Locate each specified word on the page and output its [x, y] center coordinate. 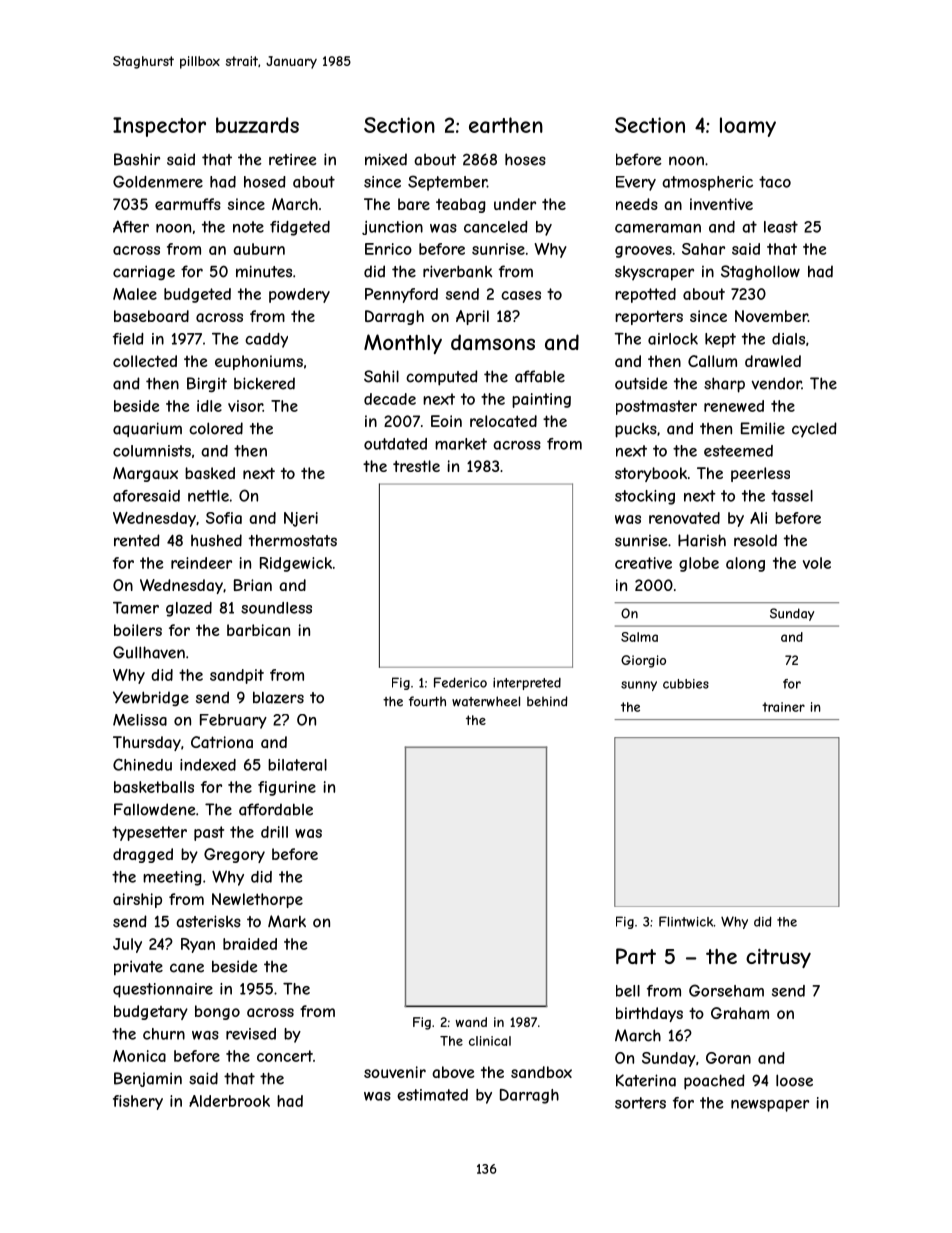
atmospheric [707, 183]
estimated [432, 1095]
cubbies [686, 684]
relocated [503, 421]
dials [788, 339]
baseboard [151, 316]
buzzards [257, 125]
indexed [208, 765]
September [447, 183]
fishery [138, 1102]
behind [547, 701]
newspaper [770, 1106]
